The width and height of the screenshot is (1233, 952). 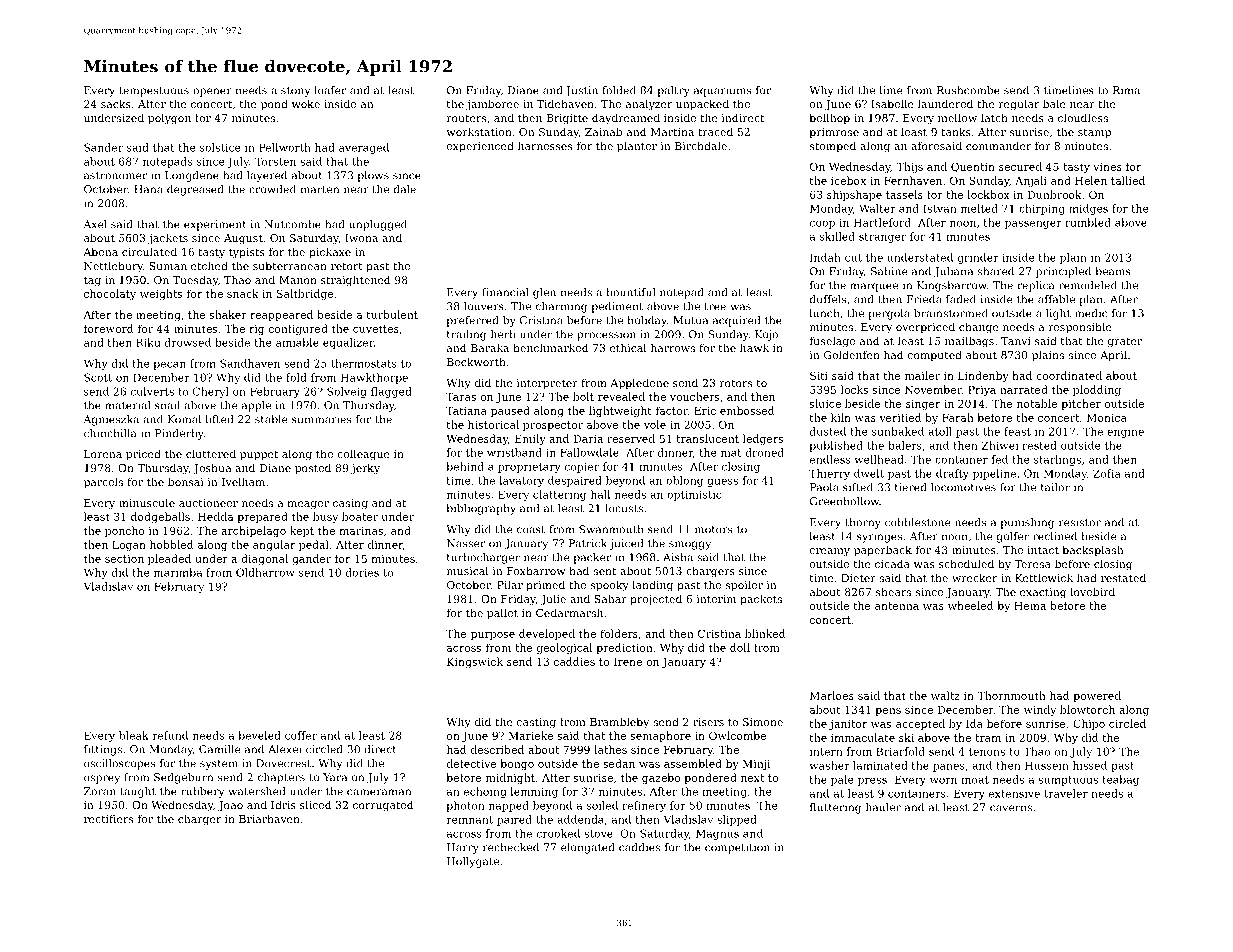 What do you see at coordinates (544, 293) in the screenshot?
I see `glen` at bounding box center [544, 293].
